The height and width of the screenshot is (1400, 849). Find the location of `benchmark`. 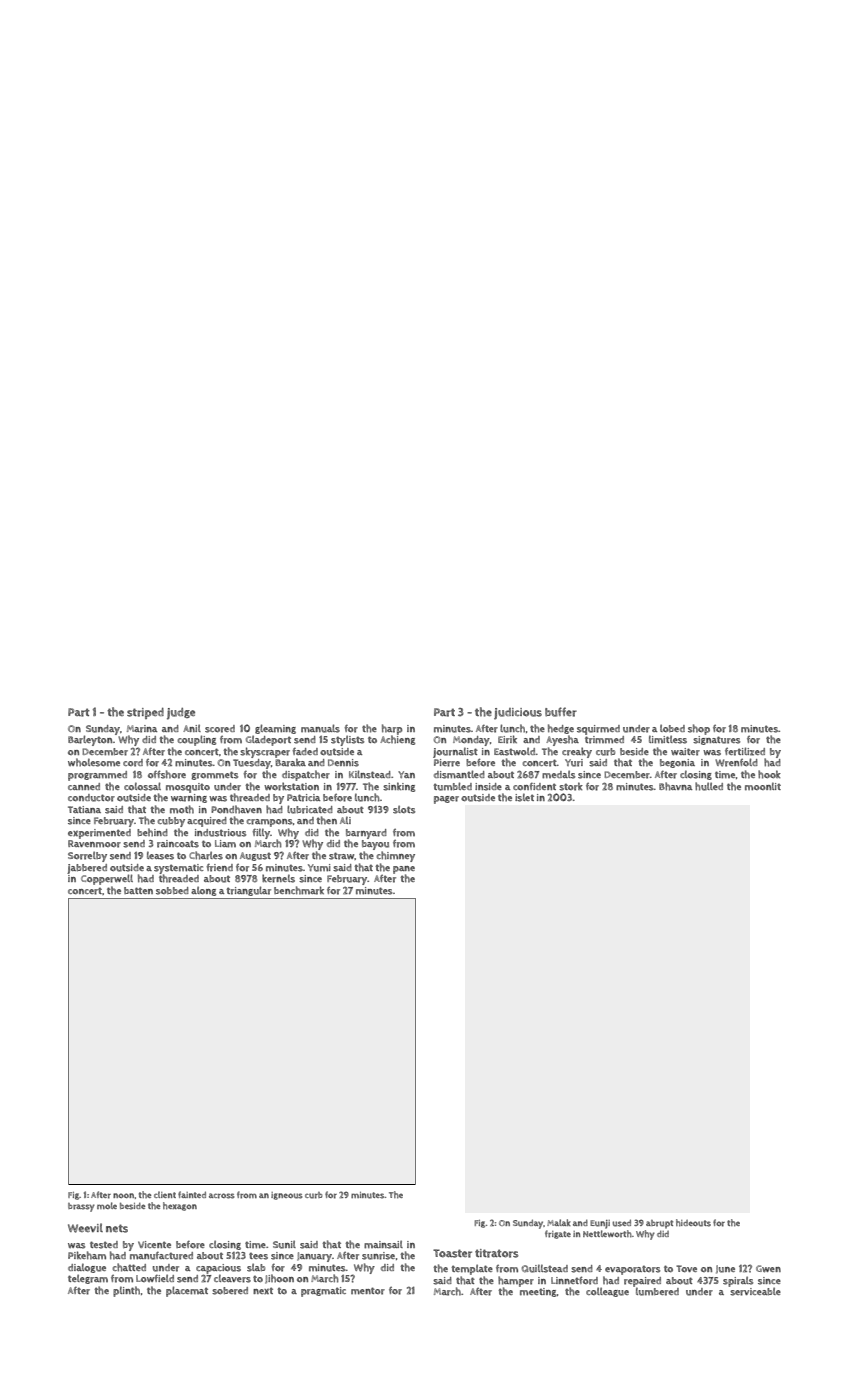

benchmark is located at coordinates (299, 890).
